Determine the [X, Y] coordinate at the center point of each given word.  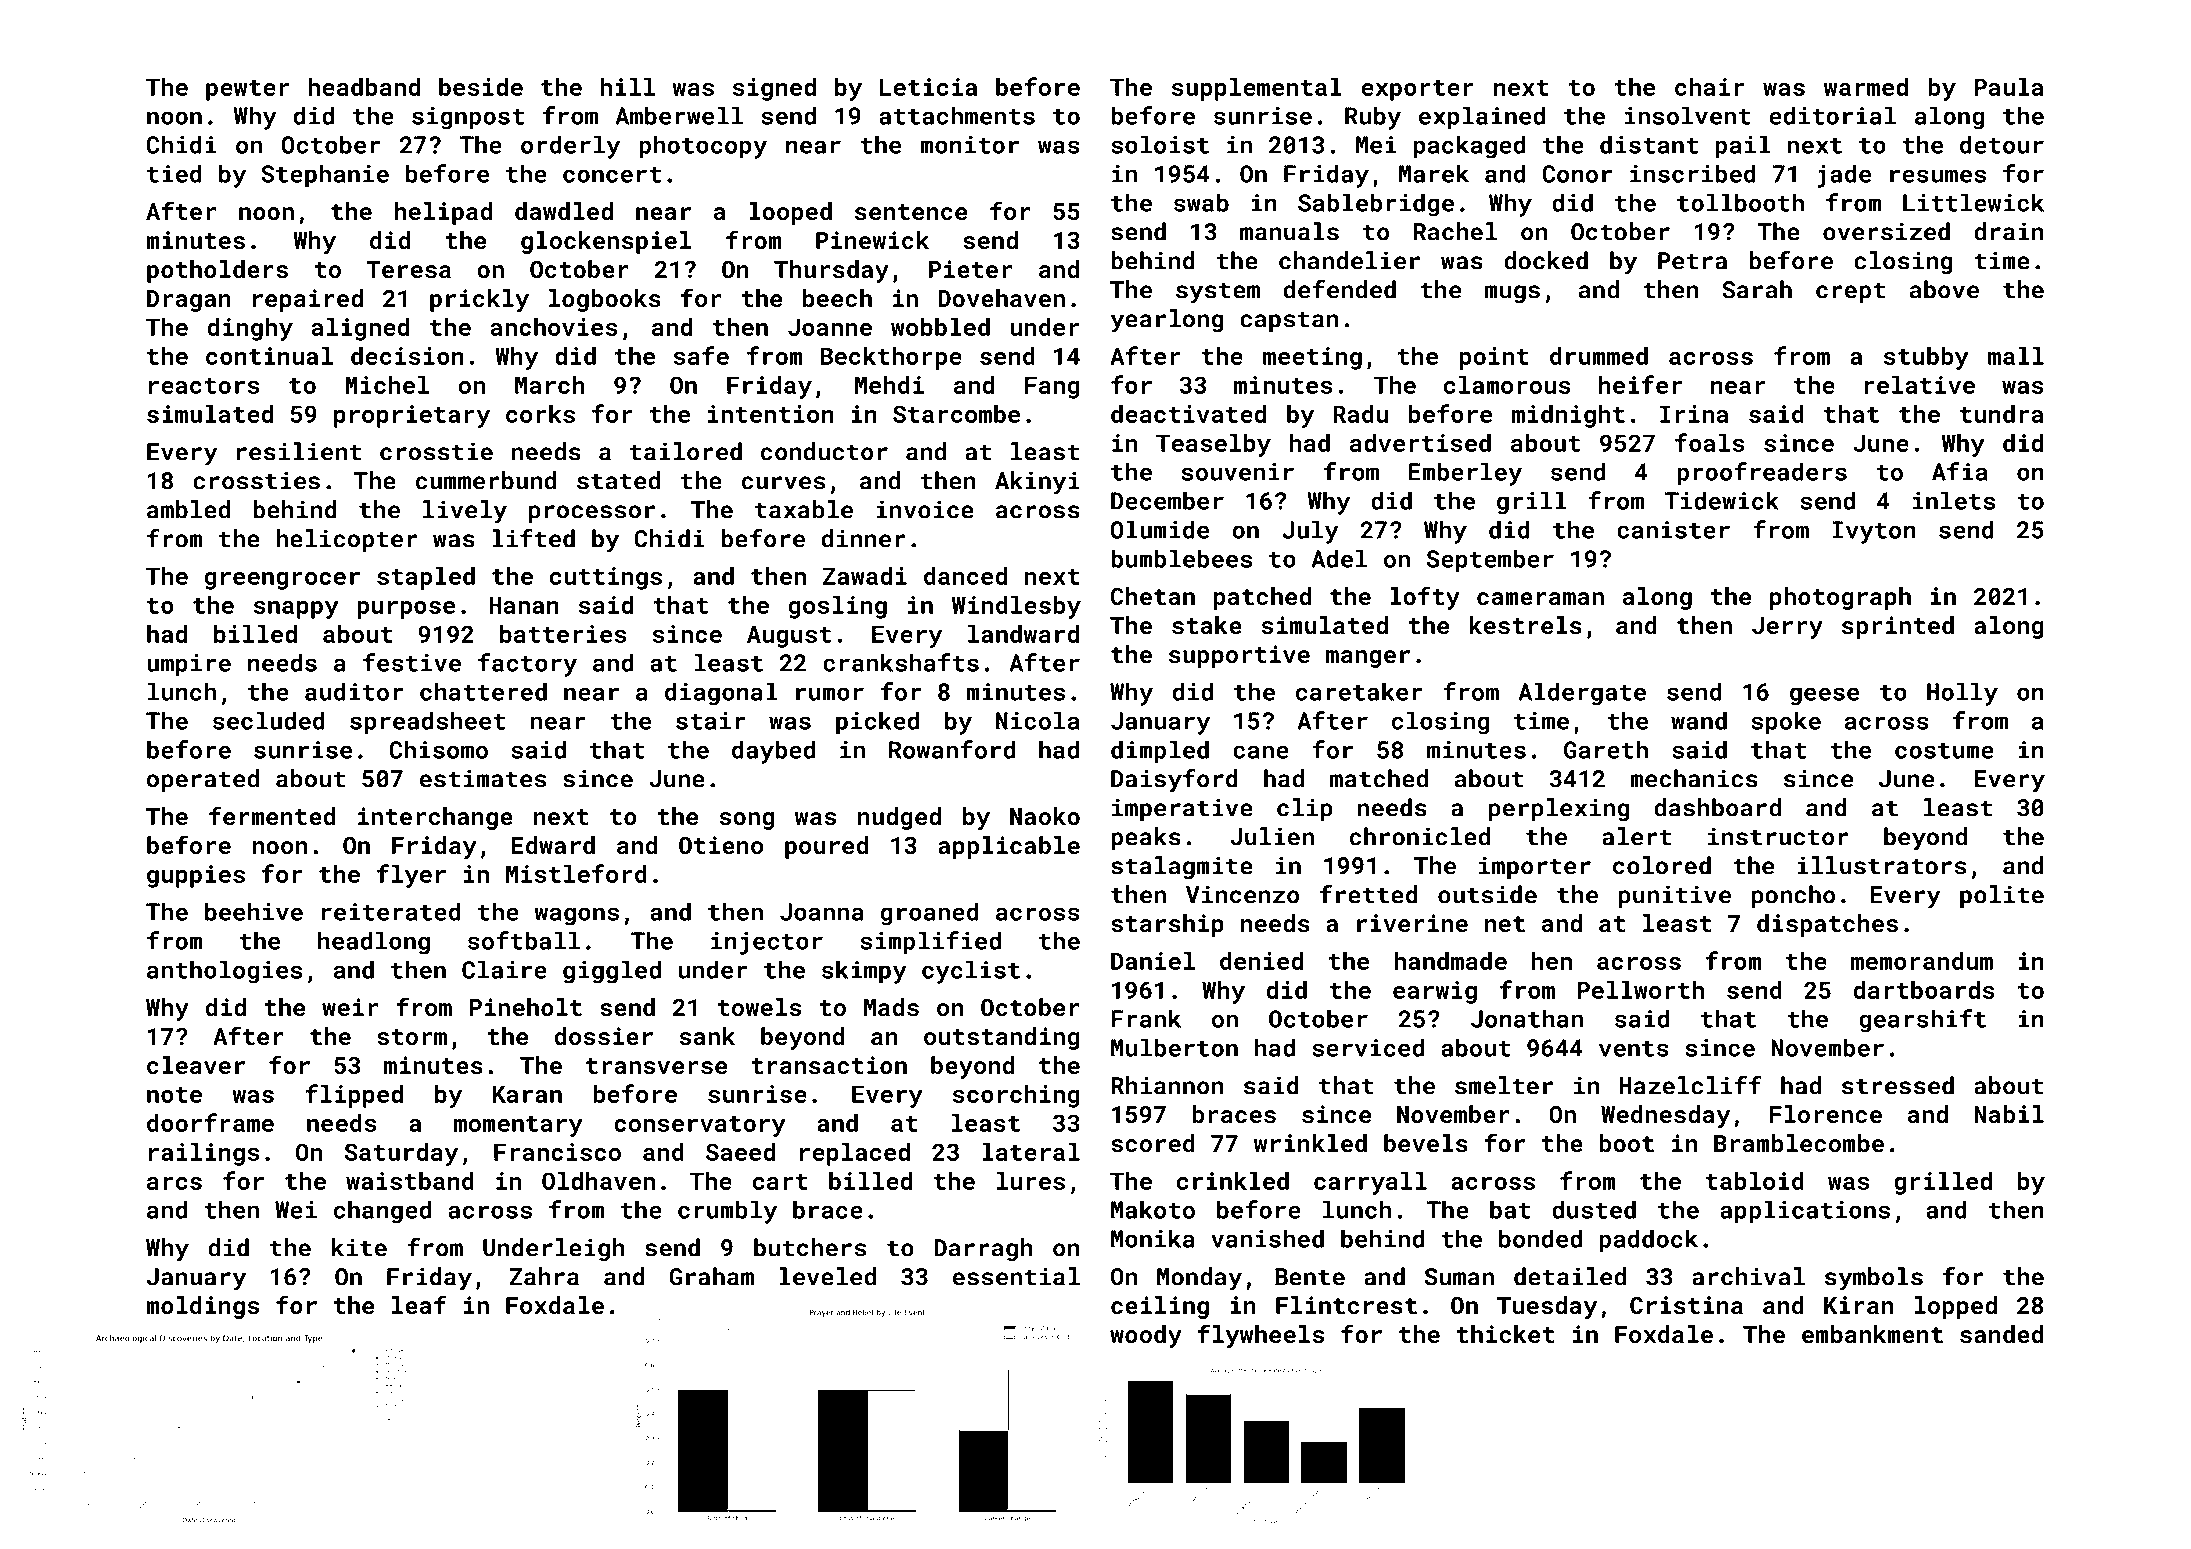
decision [407, 356]
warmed [1866, 87]
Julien [1272, 836]
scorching [1016, 1096]
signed [774, 89]
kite [359, 1247]
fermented [272, 816]
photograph [1840, 598]
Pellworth [1641, 990]
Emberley [1465, 474]
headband [364, 87]
